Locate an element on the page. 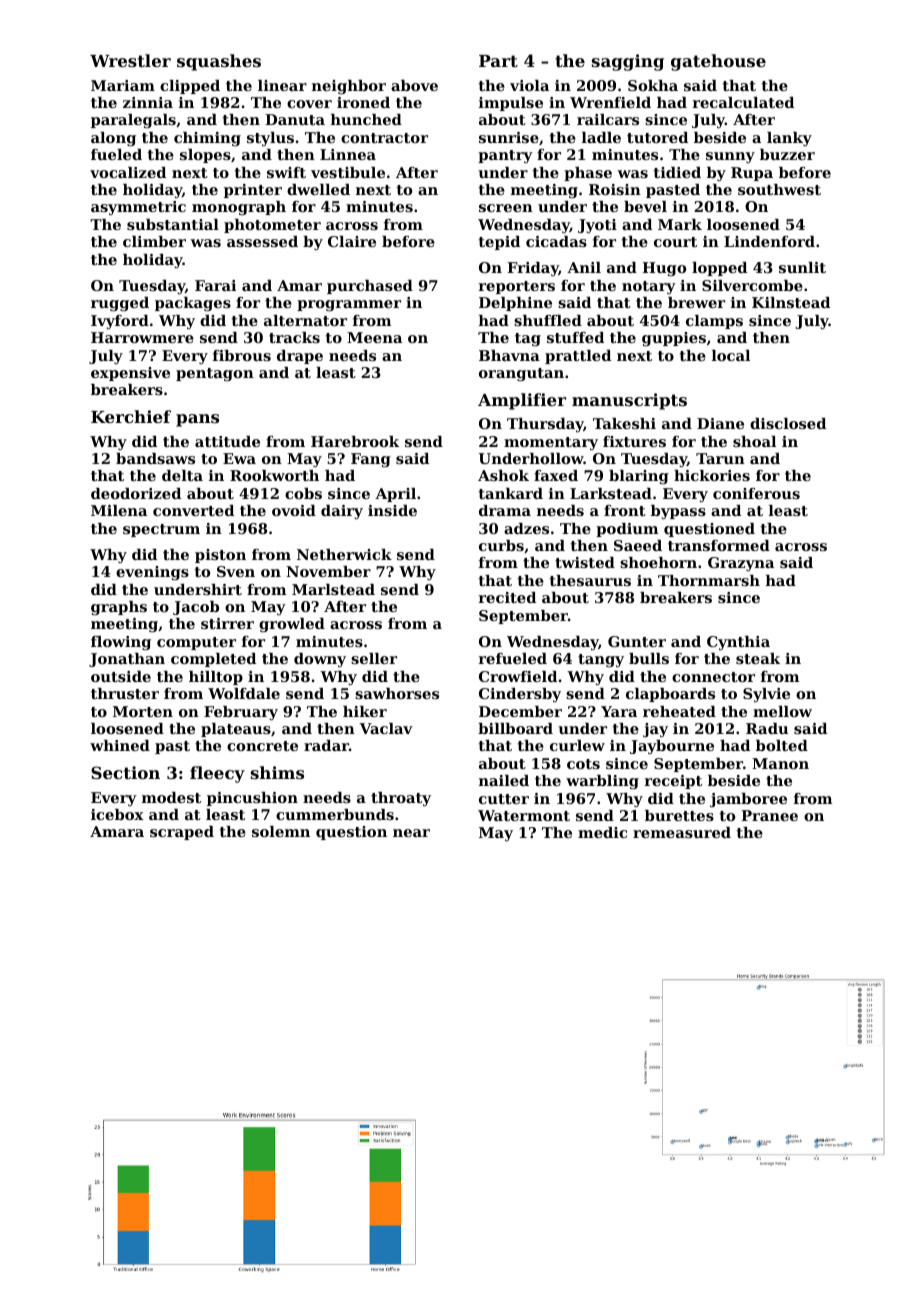 The image size is (924, 1308). Sokha is located at coordinates (653, 85).
